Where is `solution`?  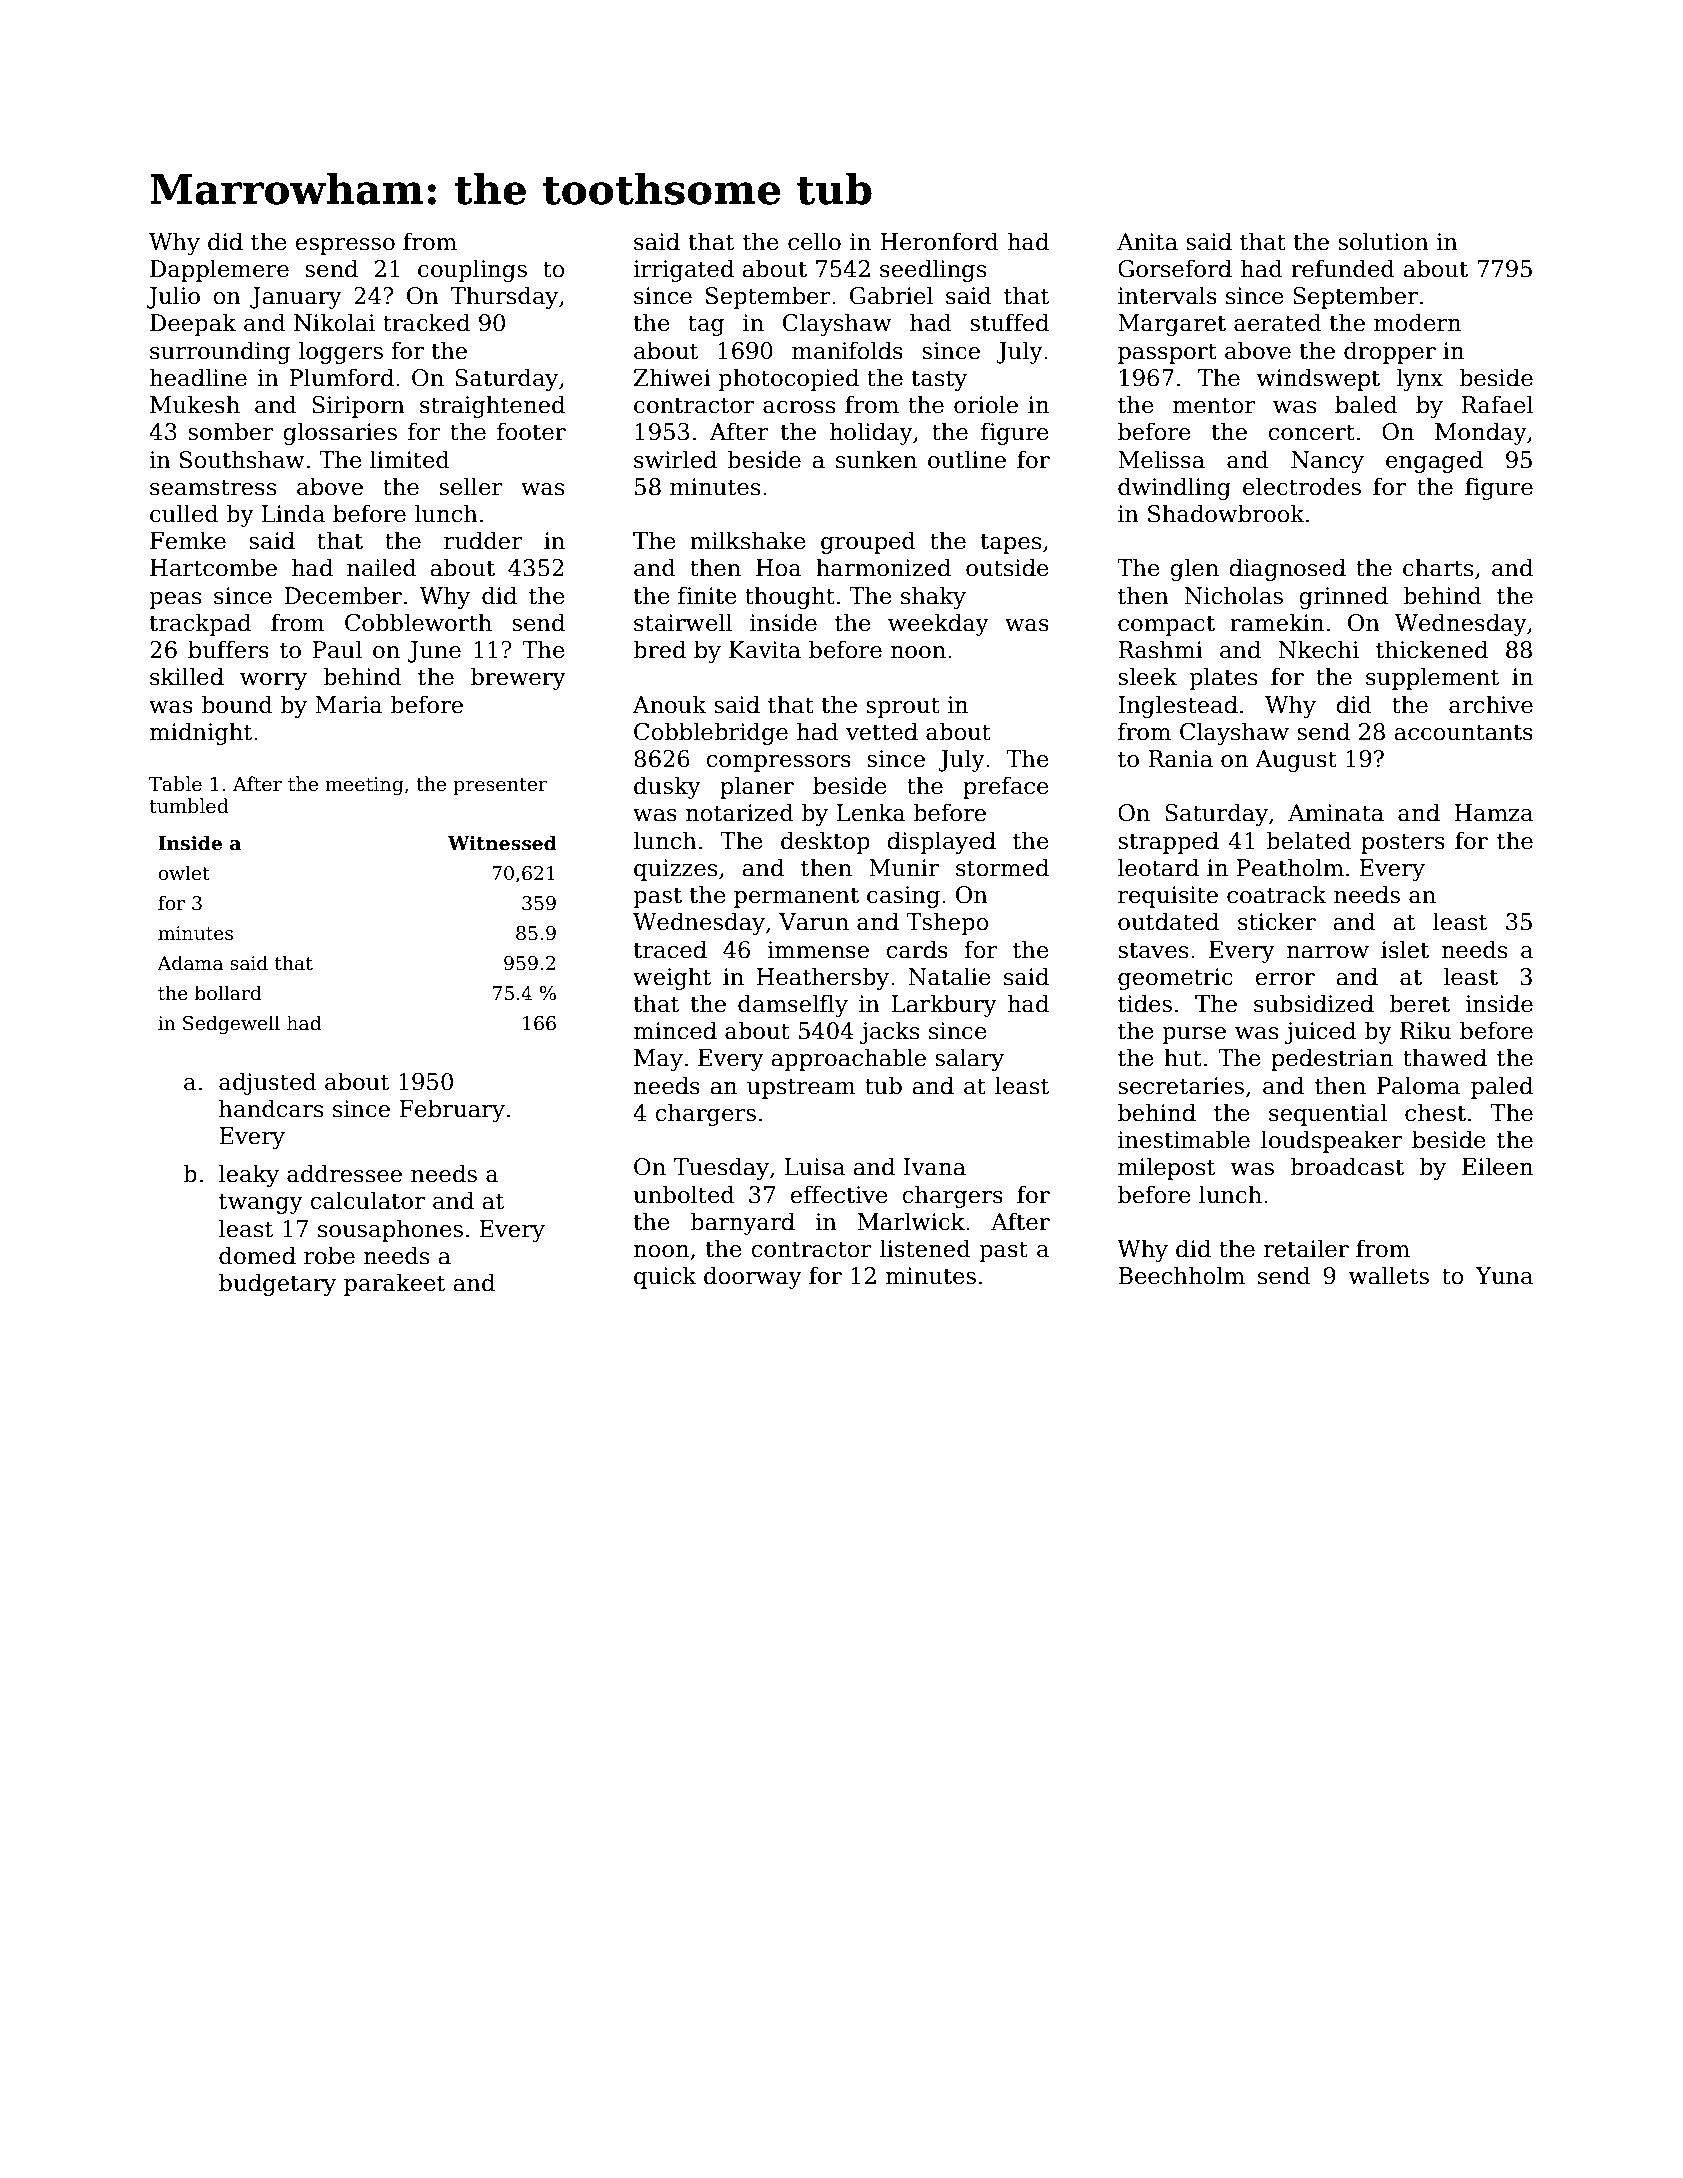
solution is located at coordinates (1383, 241).
